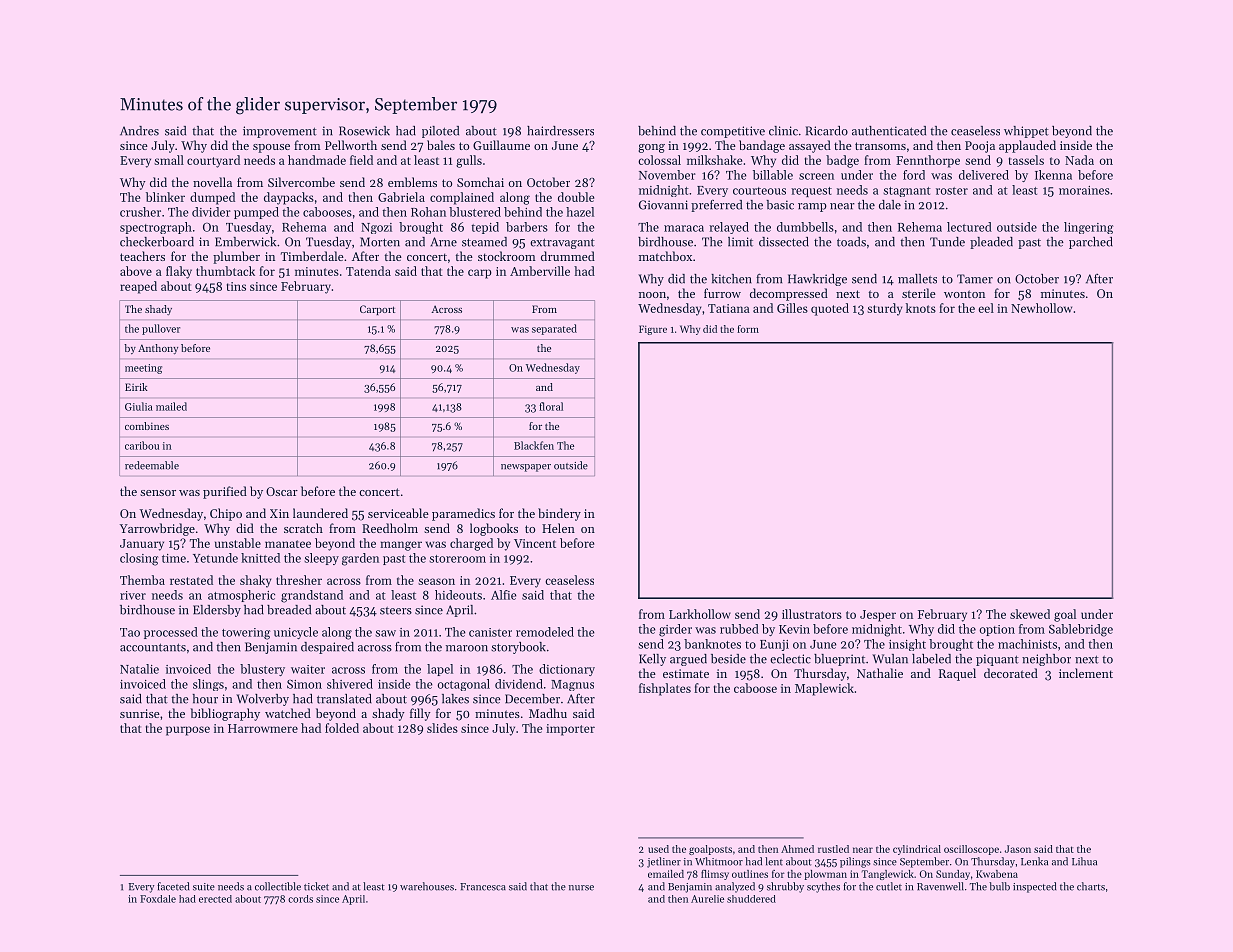 This document has width=1233, height=952. I want to click on inclement, so click(1086, 673).
